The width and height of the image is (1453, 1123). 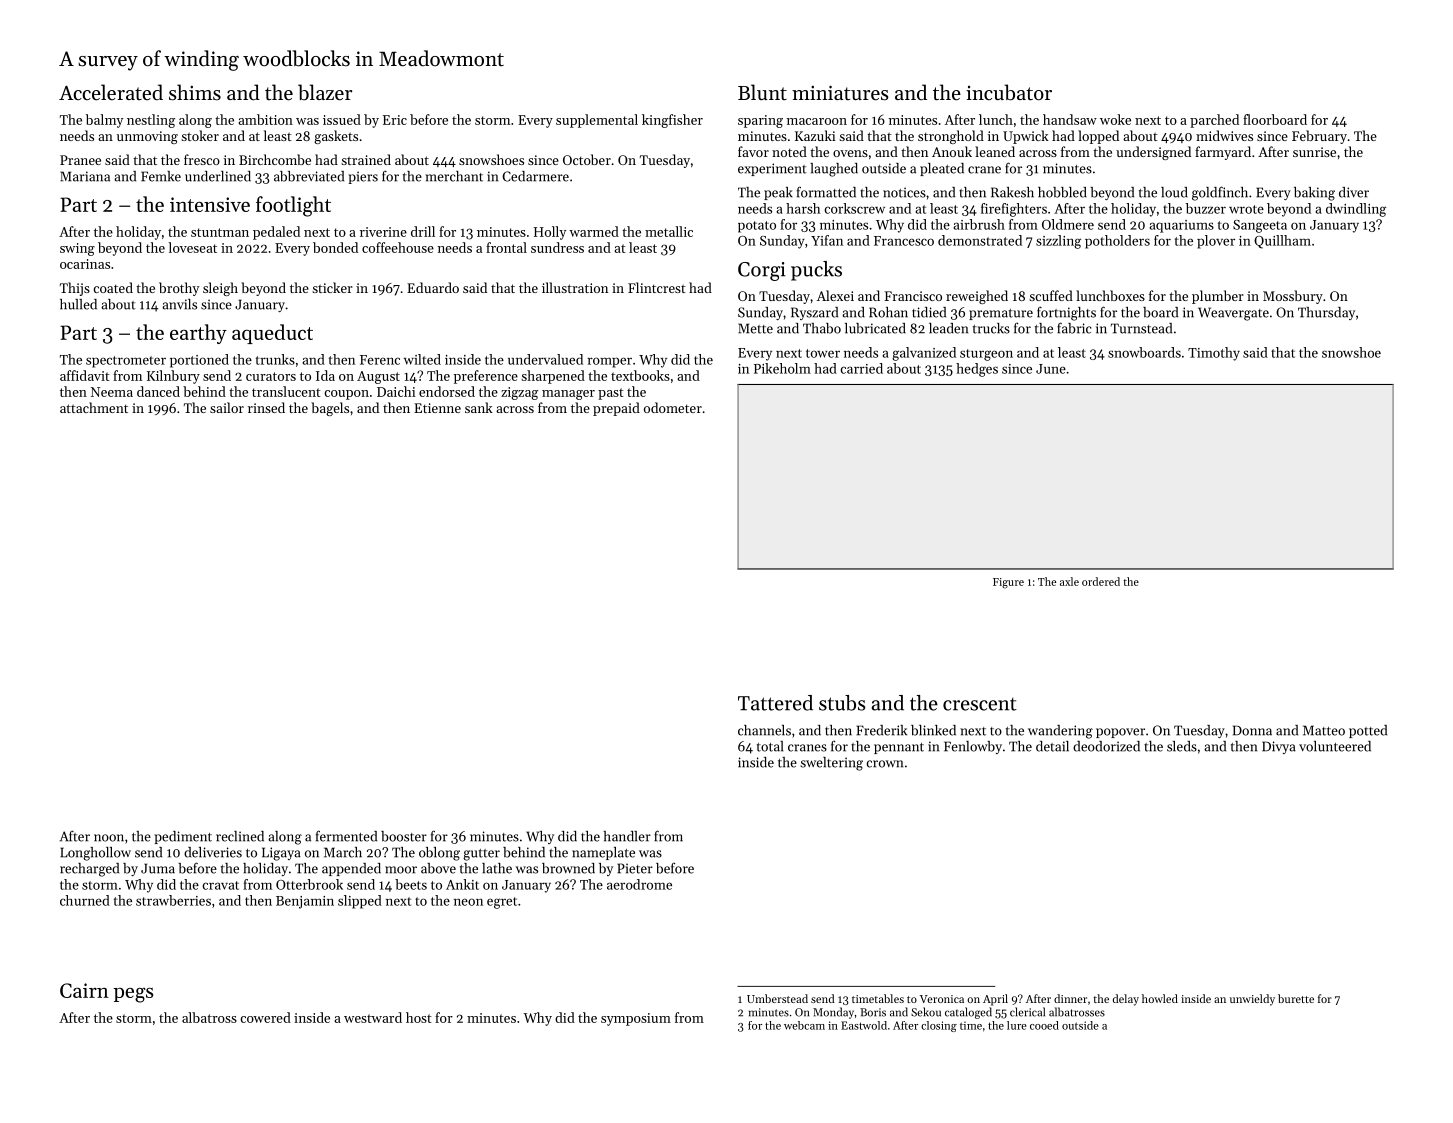 What do you see at coordinates (831, 764) in the image?
I see `sweltering` at bounding box center [831, 764].
